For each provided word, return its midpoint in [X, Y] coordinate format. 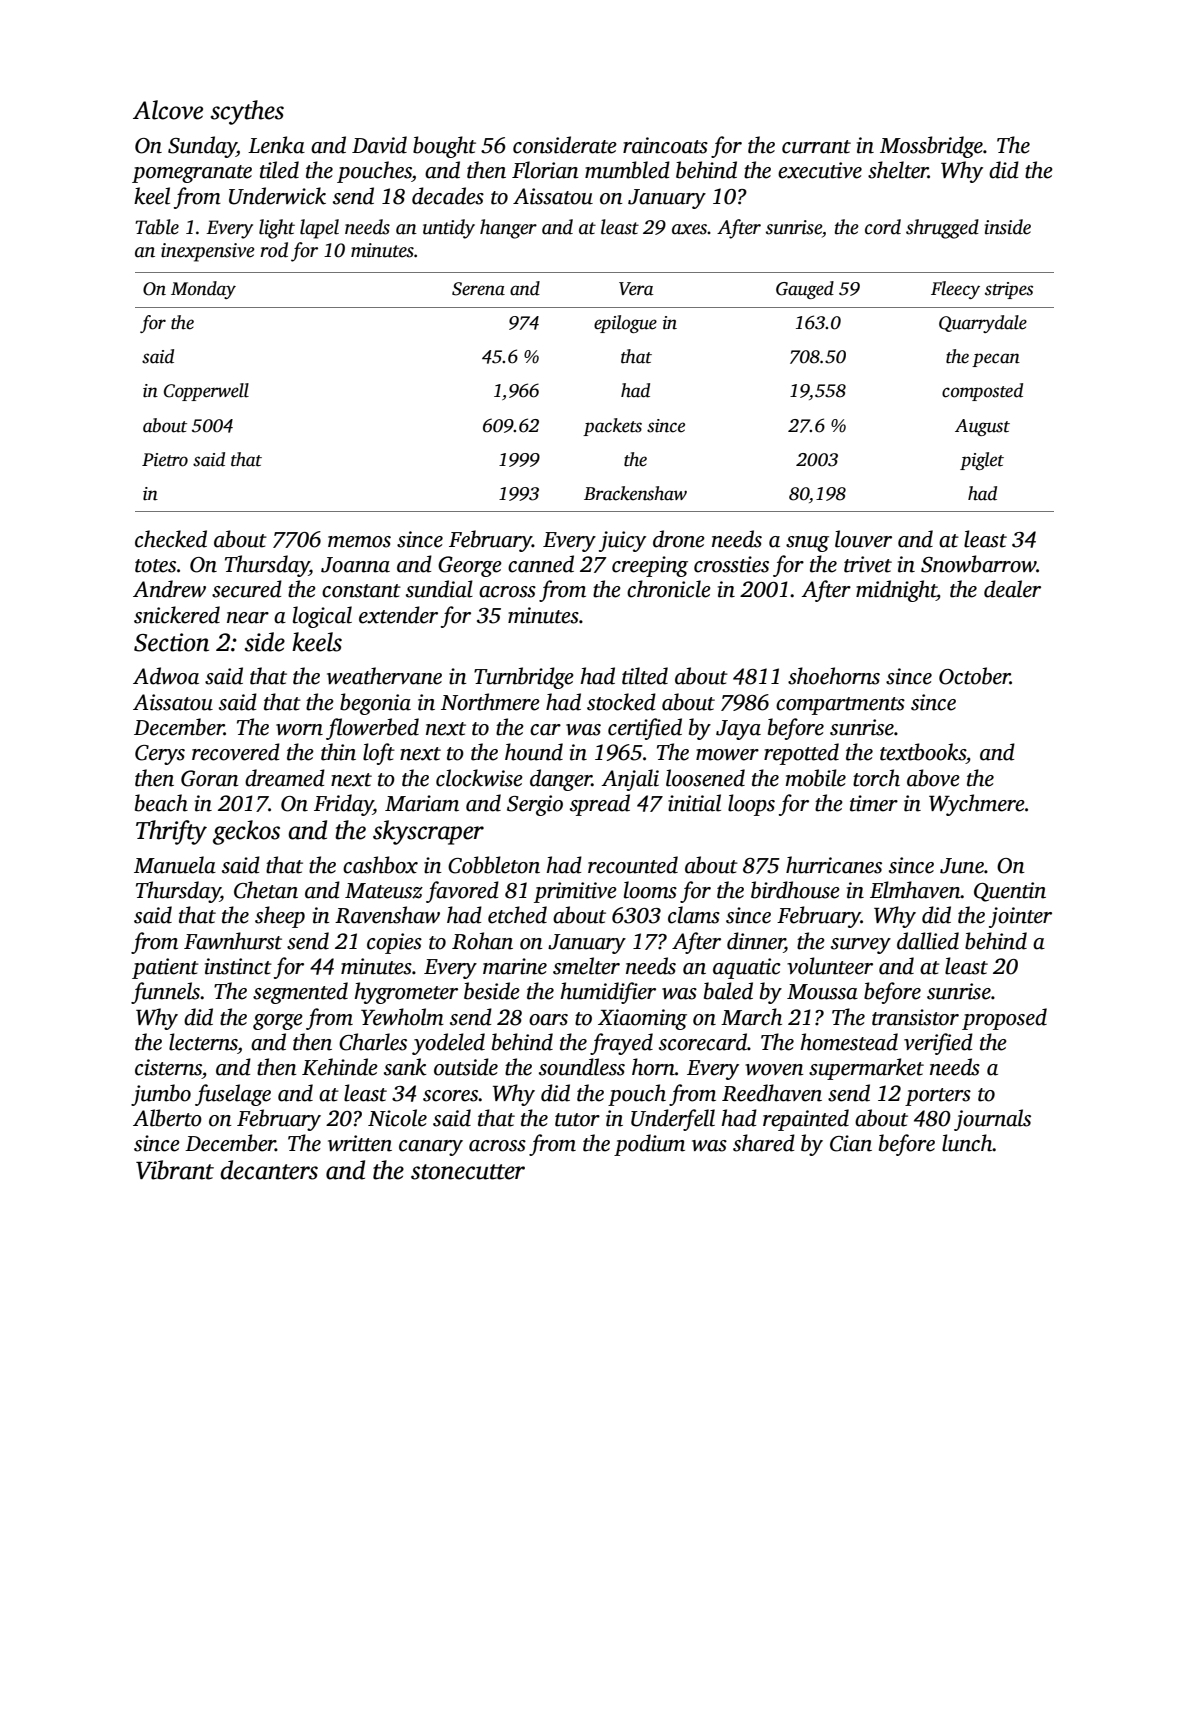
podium [649, 1145]
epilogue [625, 324]
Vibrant [175, 1170]
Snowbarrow [978, 564]
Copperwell [206, 392]
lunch [967, 1143]
